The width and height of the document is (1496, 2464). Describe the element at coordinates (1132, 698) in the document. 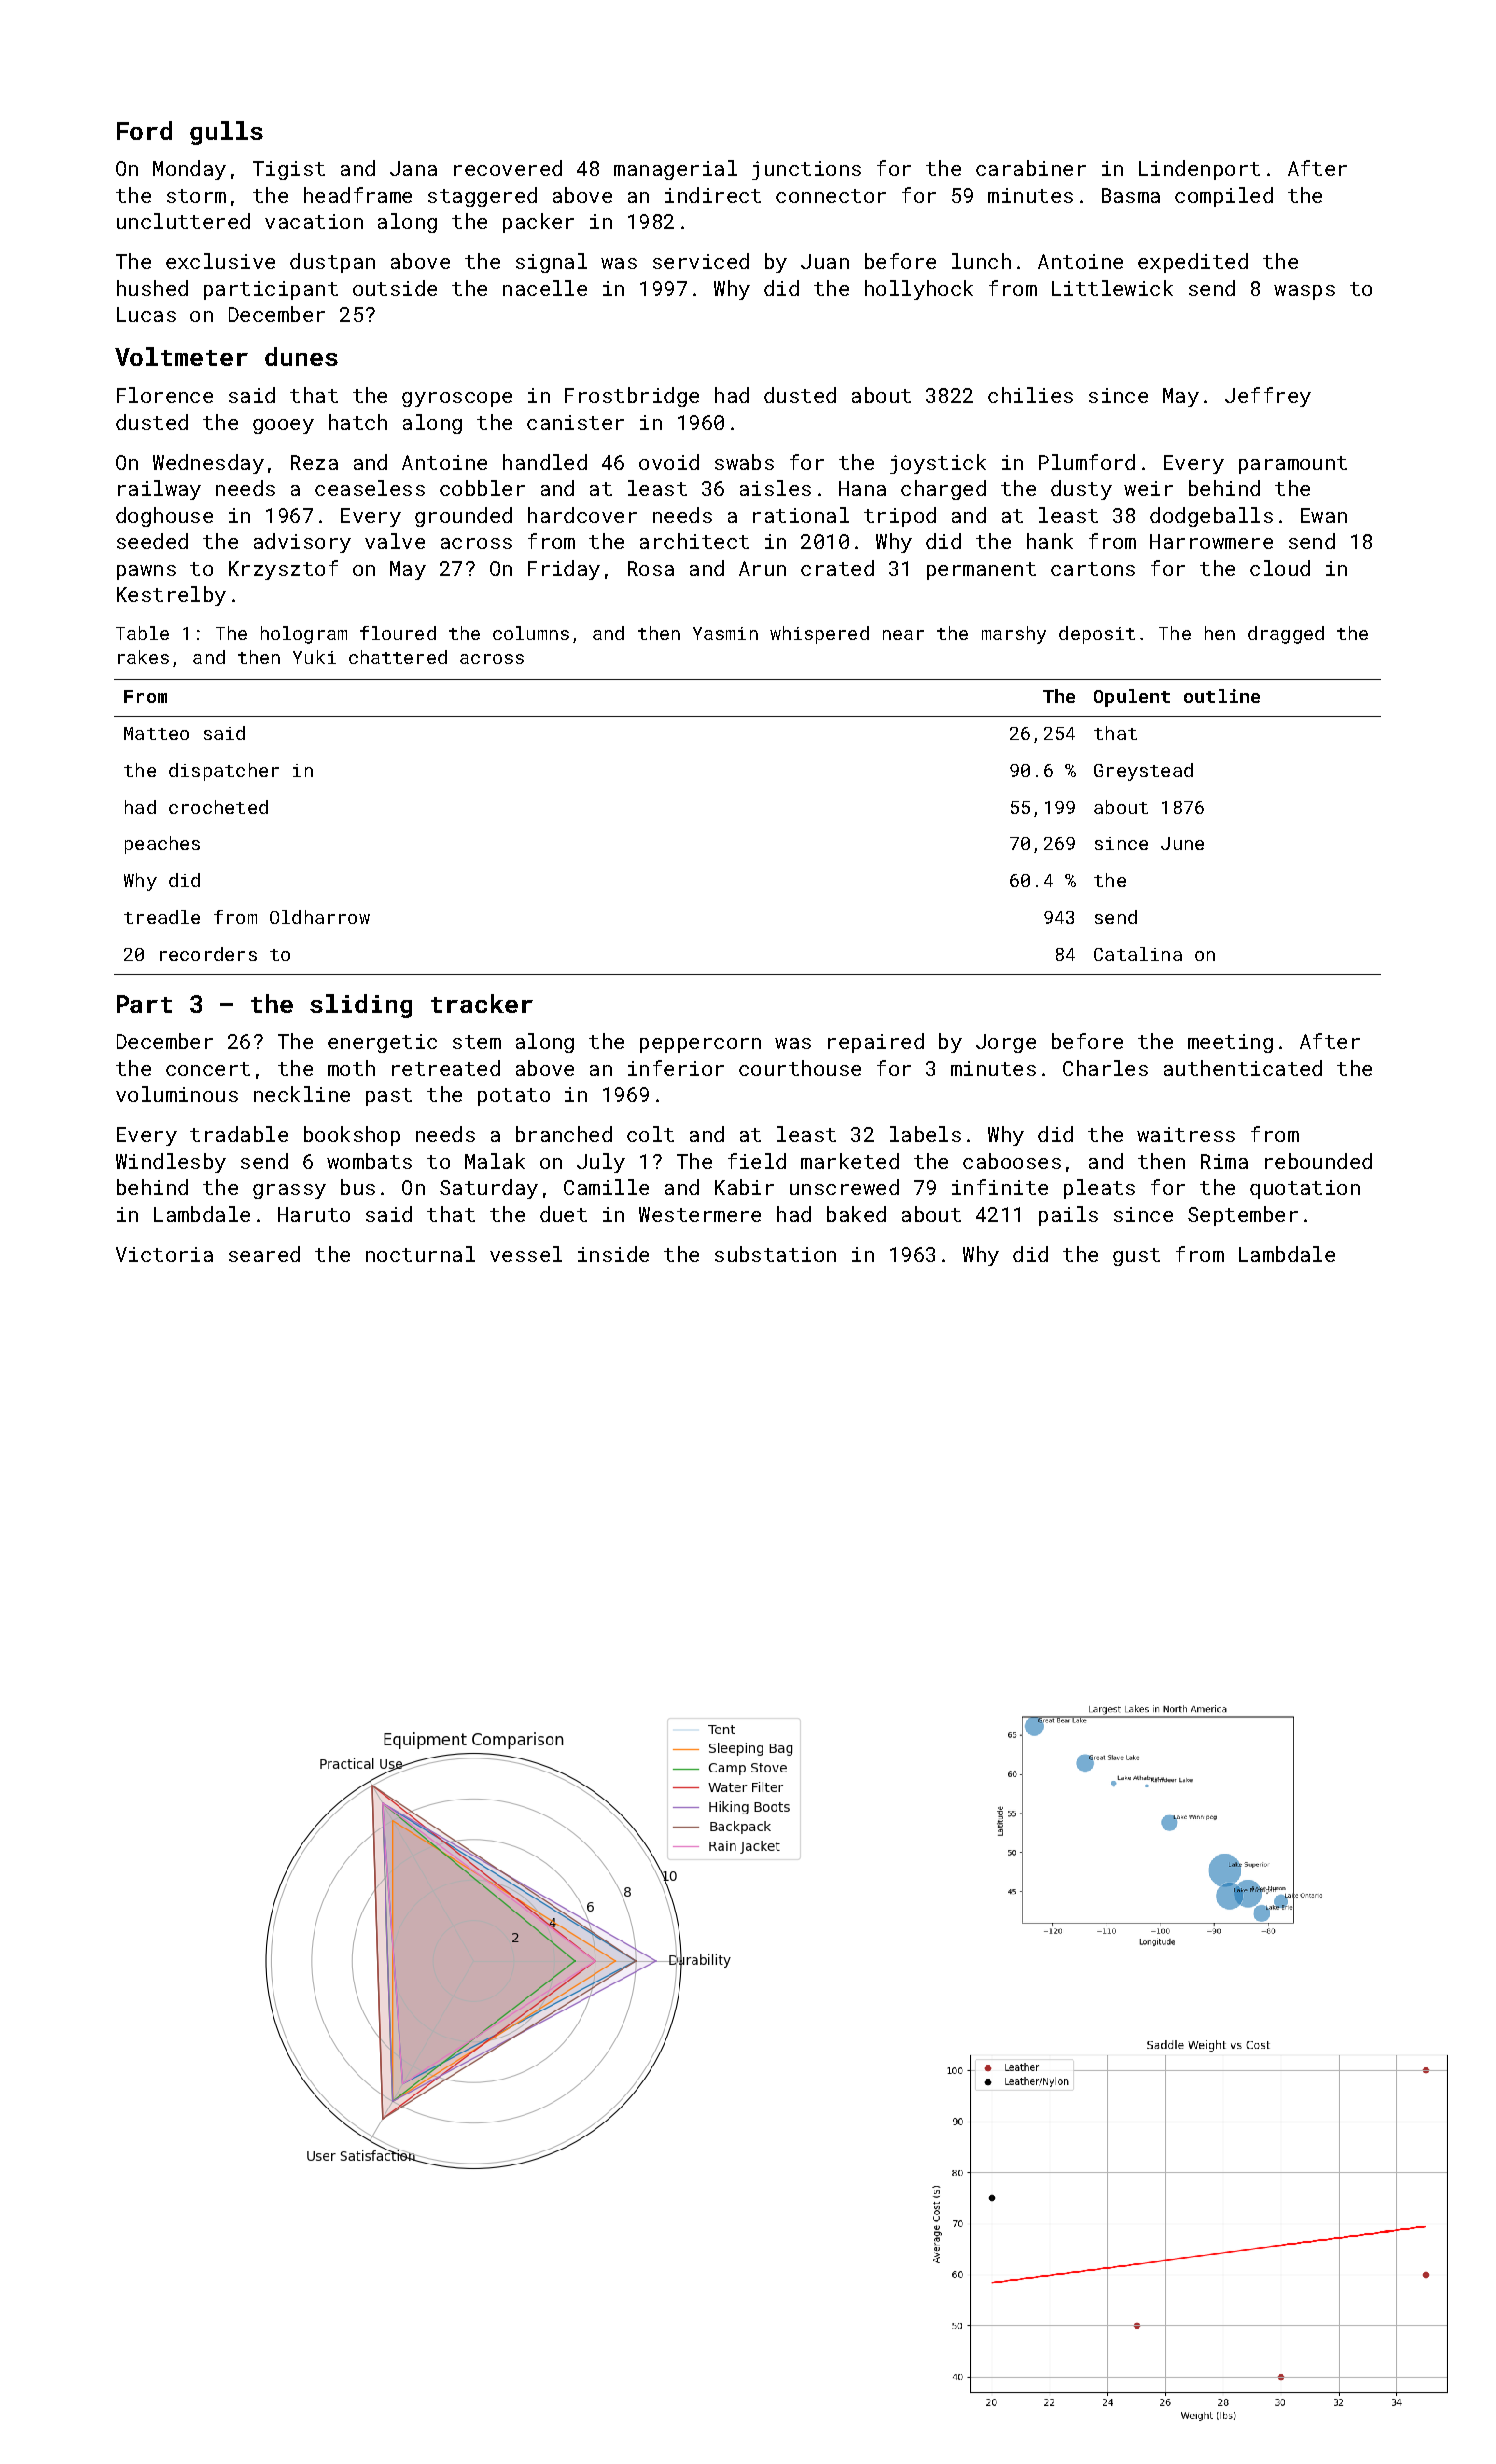

I see `Opulent` at that location.
